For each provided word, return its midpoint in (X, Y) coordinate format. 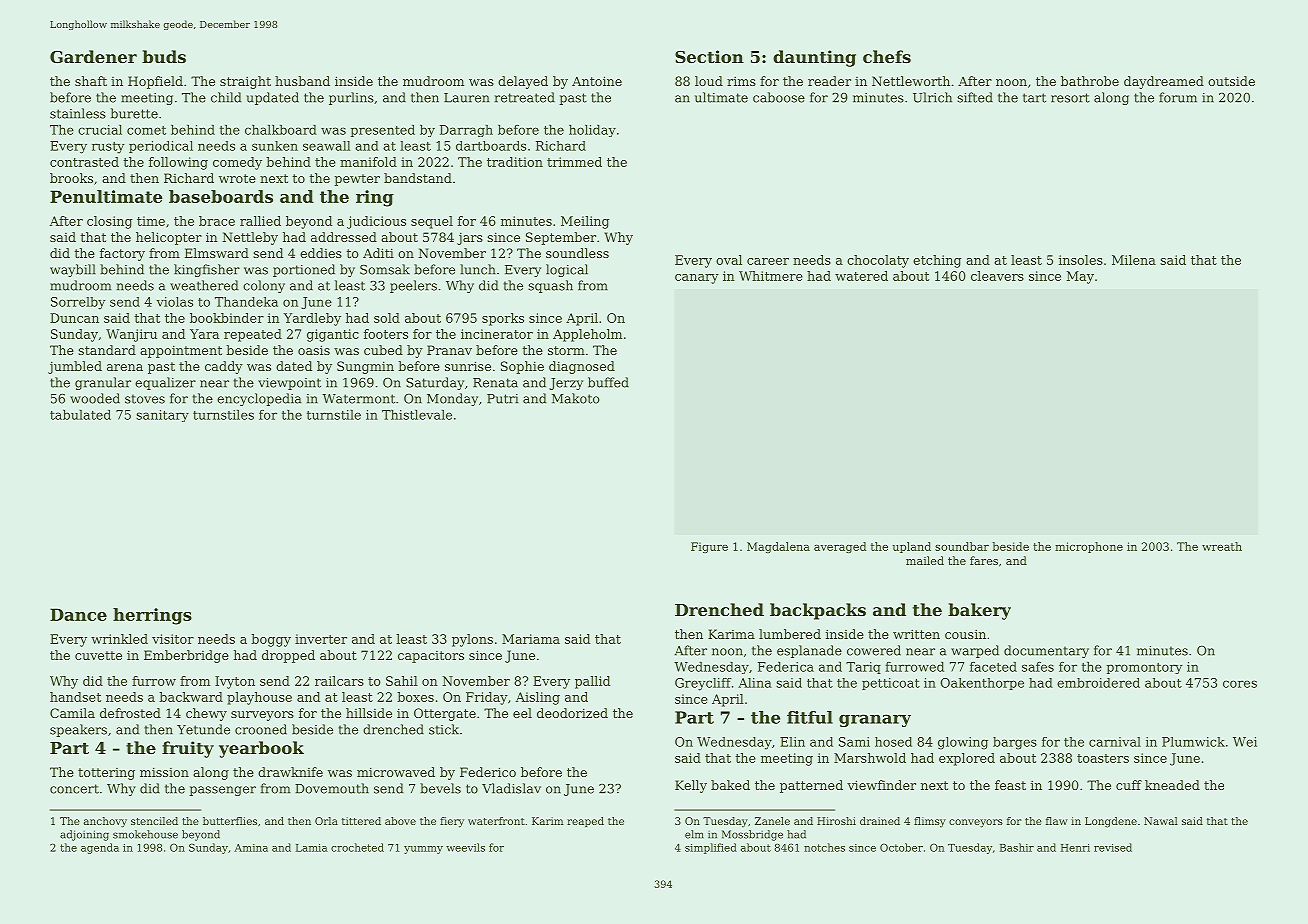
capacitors (431, 657)
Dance (78, 614)
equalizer (165, 383)
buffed (608, 382)
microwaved (396, 772)
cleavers (997, 276)
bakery (979, 611)
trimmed (574, 162)
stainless (78, 113)
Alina (755, 683)
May (1080, 277)
